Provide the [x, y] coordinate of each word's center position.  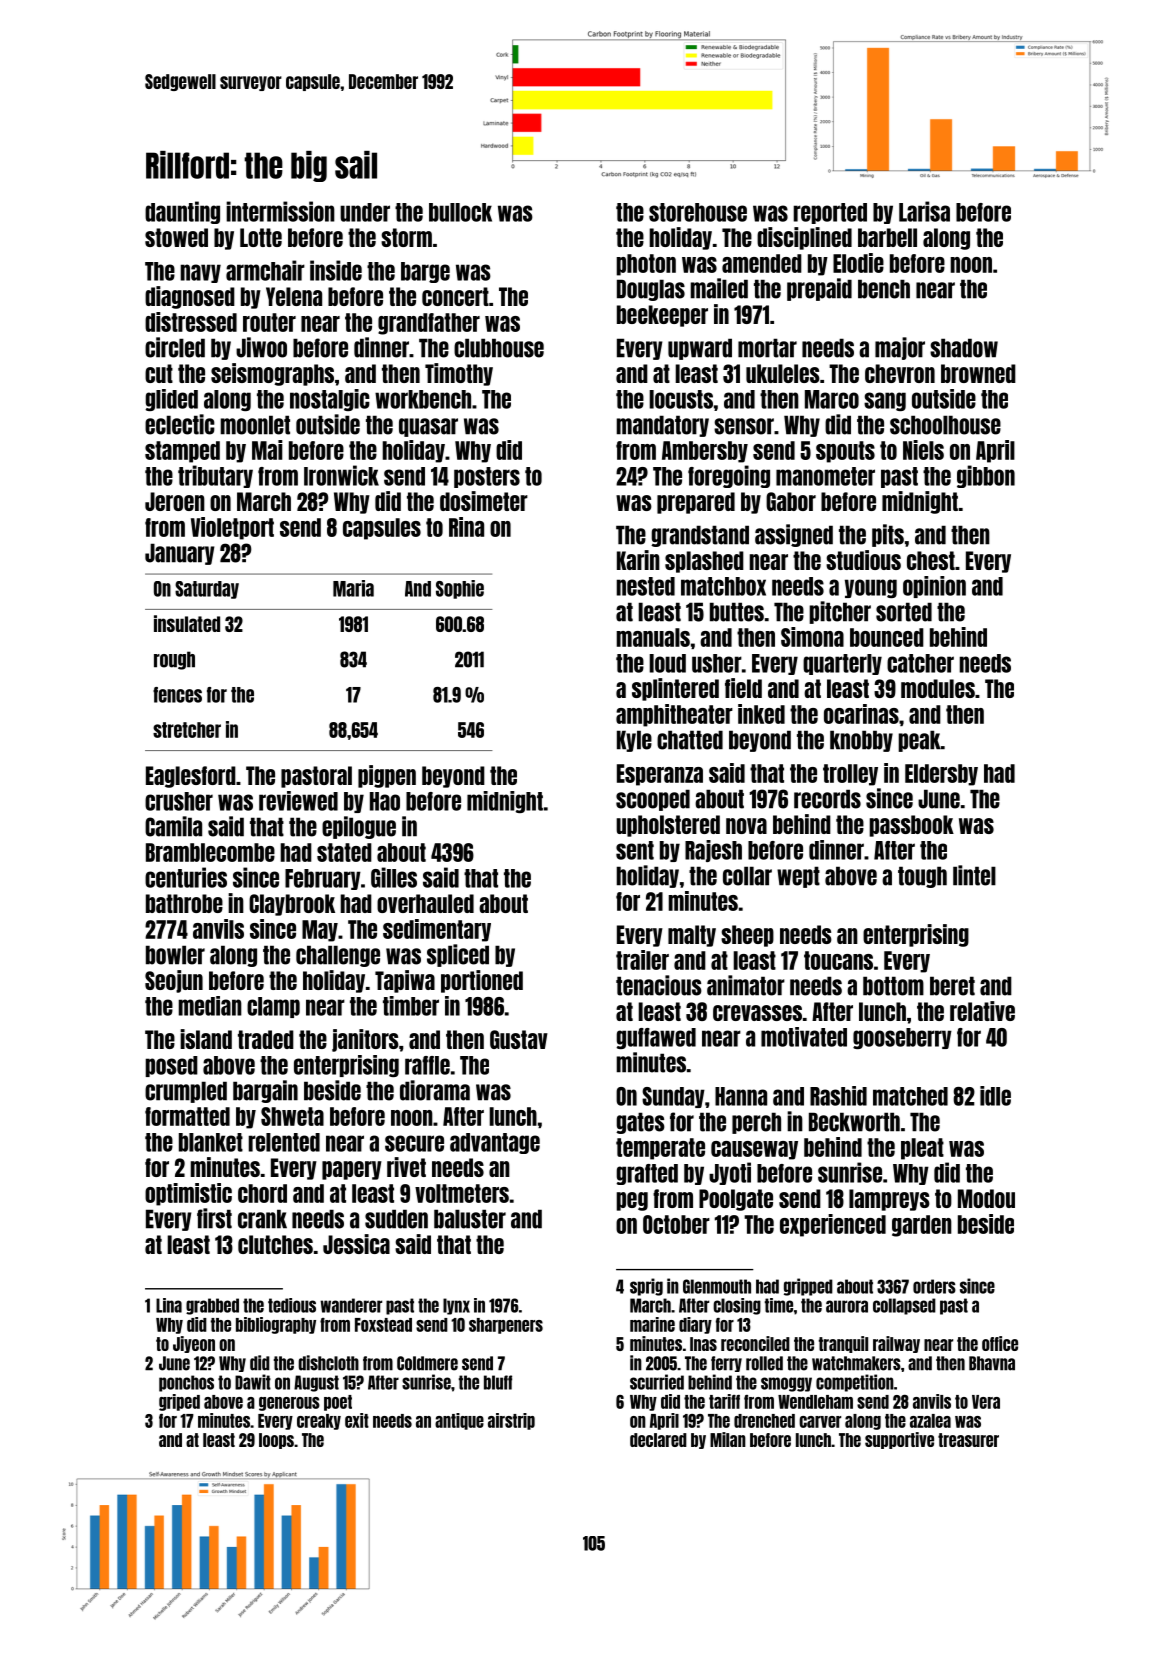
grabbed [212, 1306]
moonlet [255, 425]
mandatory [662, 426]
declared [658, 1440]
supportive [899, 1440]
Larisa [924, 211]
